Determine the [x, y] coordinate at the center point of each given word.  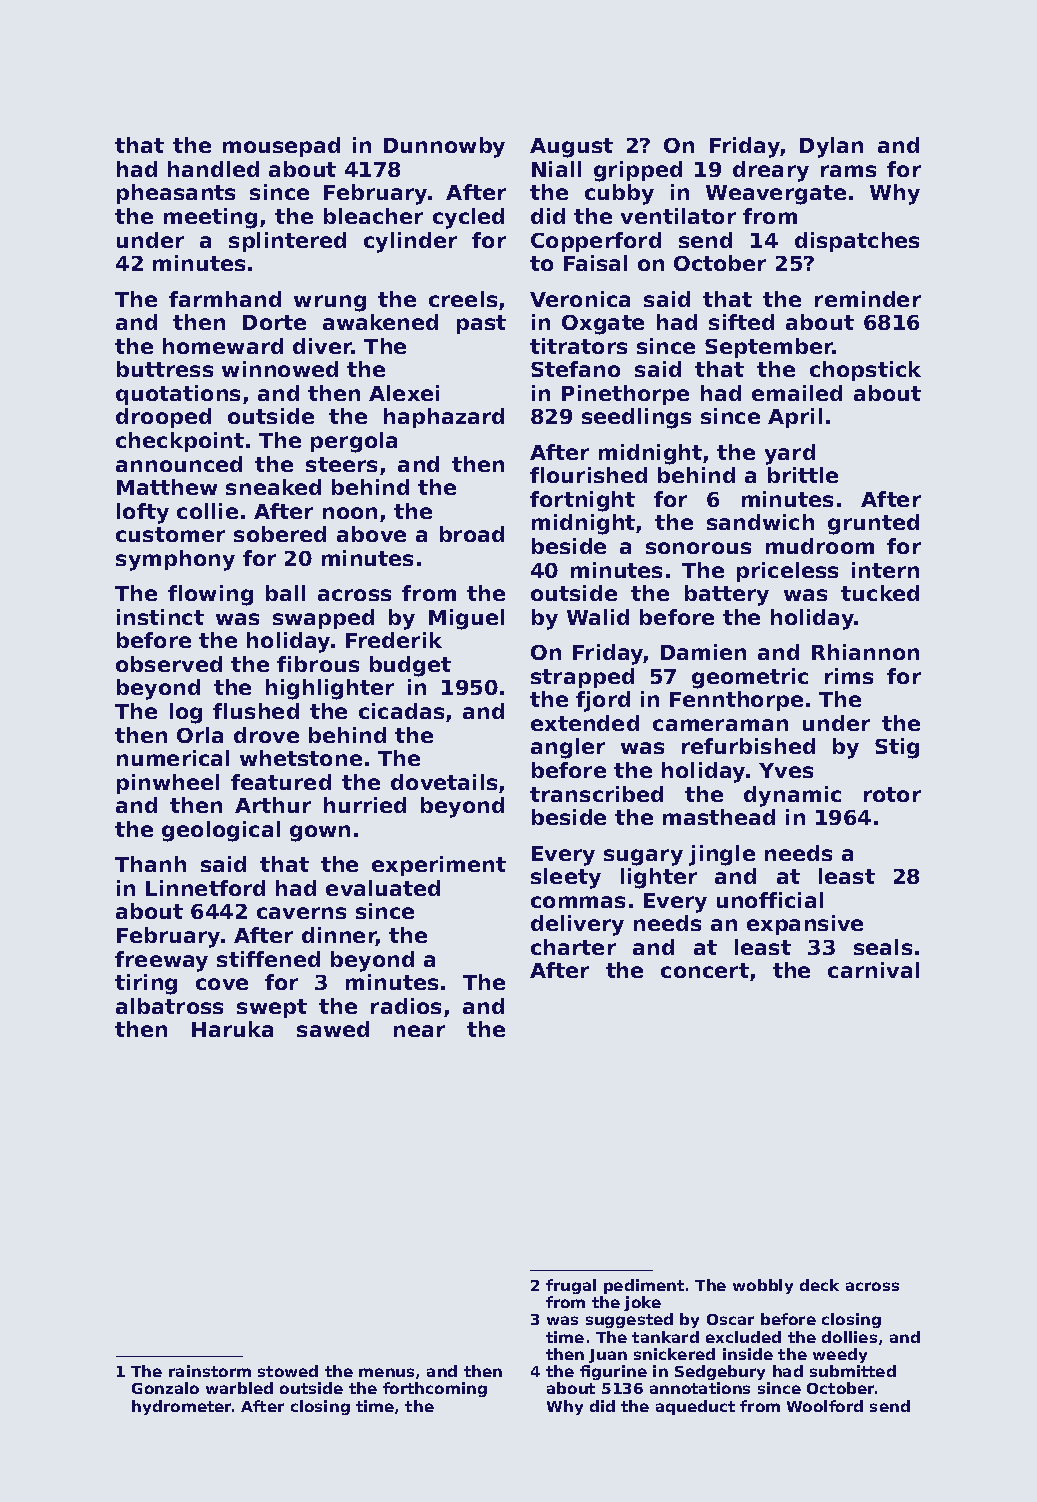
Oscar [730, 1319]
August [571, 148]
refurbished [748, 746]
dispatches [857, 242]
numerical [173, 758]
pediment [644, 1286]
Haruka [232, 1029]
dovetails [444, 782]
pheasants [176, 194]
